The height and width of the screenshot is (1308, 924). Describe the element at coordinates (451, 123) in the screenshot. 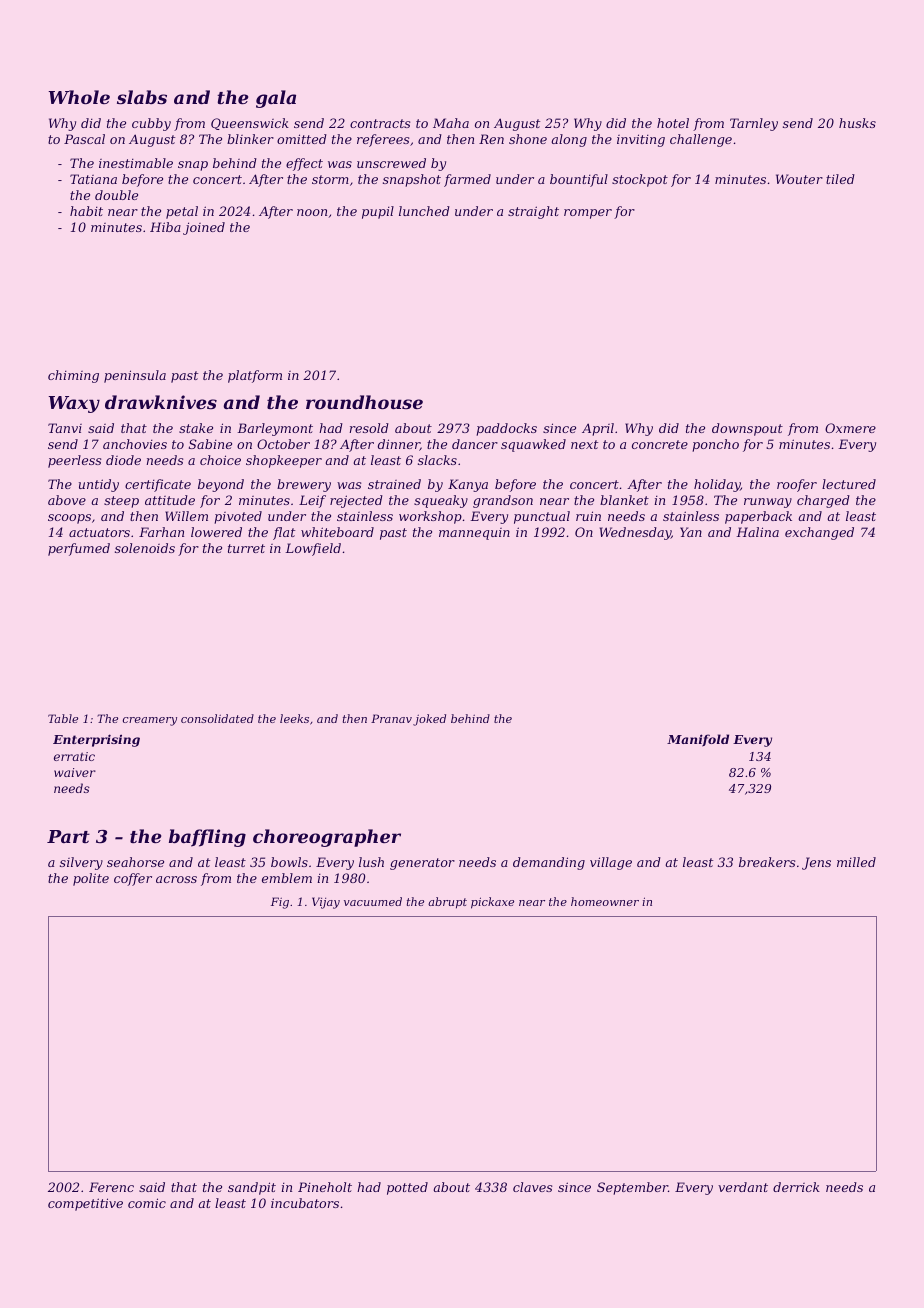

I see `Maha` at that location.
